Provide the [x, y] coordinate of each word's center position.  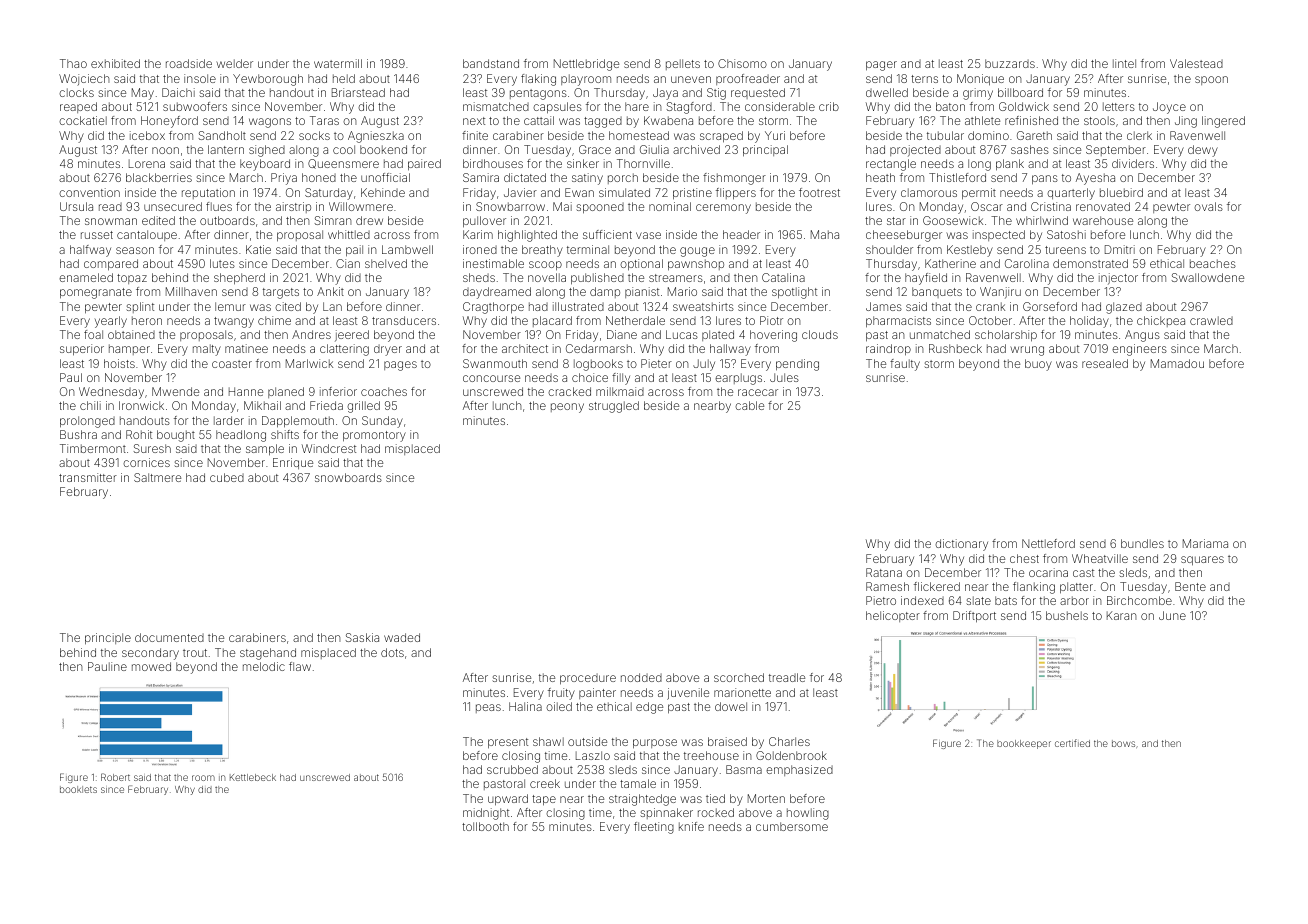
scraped [721, 137]
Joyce [1169, 108]
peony [567, 408]
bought [176, 436]
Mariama [1205, 543]
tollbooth [485, 826]
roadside [189, 63]
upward [508, 800]
